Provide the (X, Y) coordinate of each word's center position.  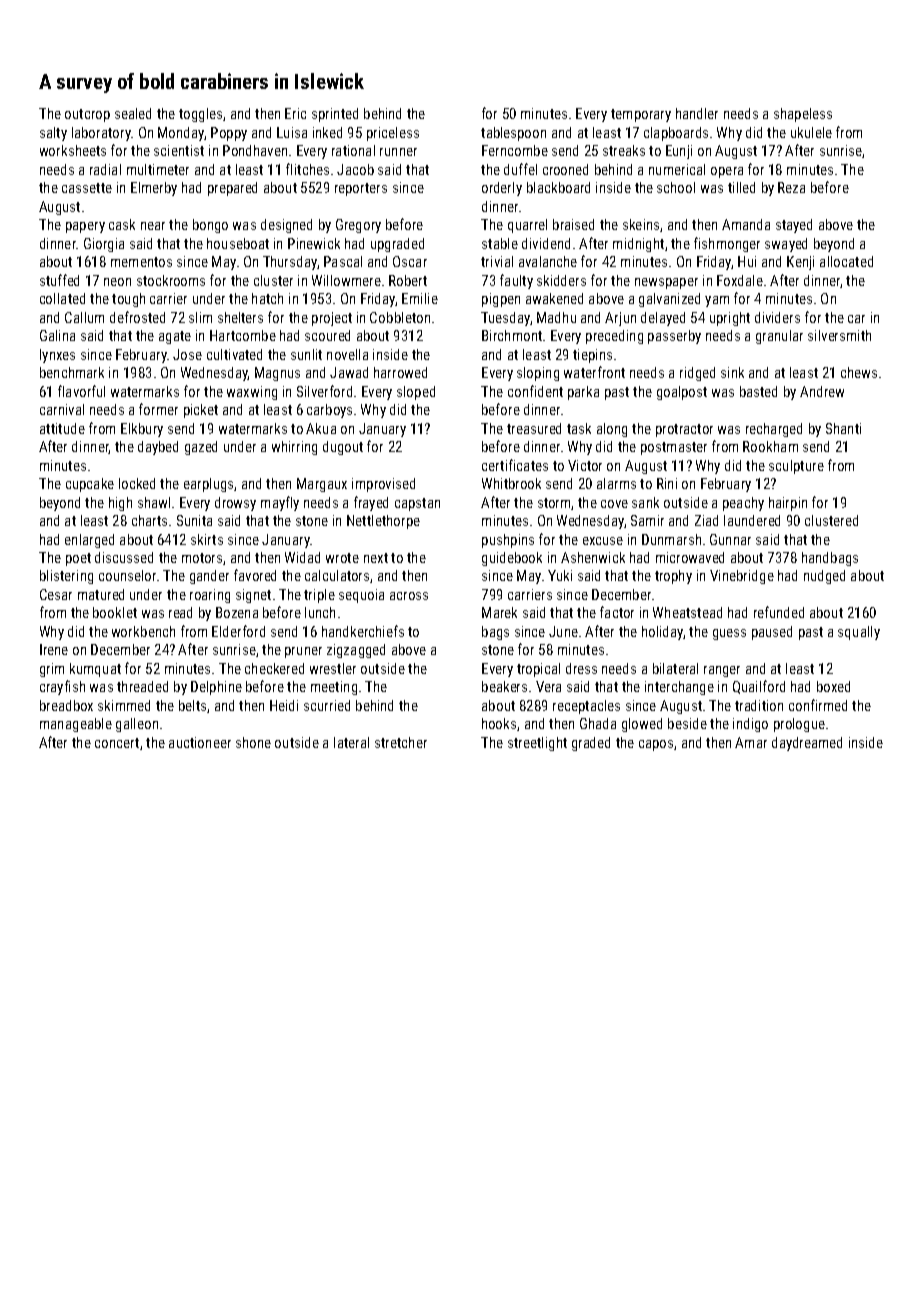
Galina (57, 335)
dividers (777, 317)
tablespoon (513, 134)
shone (253, 742)
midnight (638, 245)
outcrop (87, 115)
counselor (127, 575)
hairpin (788, 504)
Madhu (556, 317)
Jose (187, 354)
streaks (624, 150)
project (332, 319)
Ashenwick (593, 557)
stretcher (401, 742)
